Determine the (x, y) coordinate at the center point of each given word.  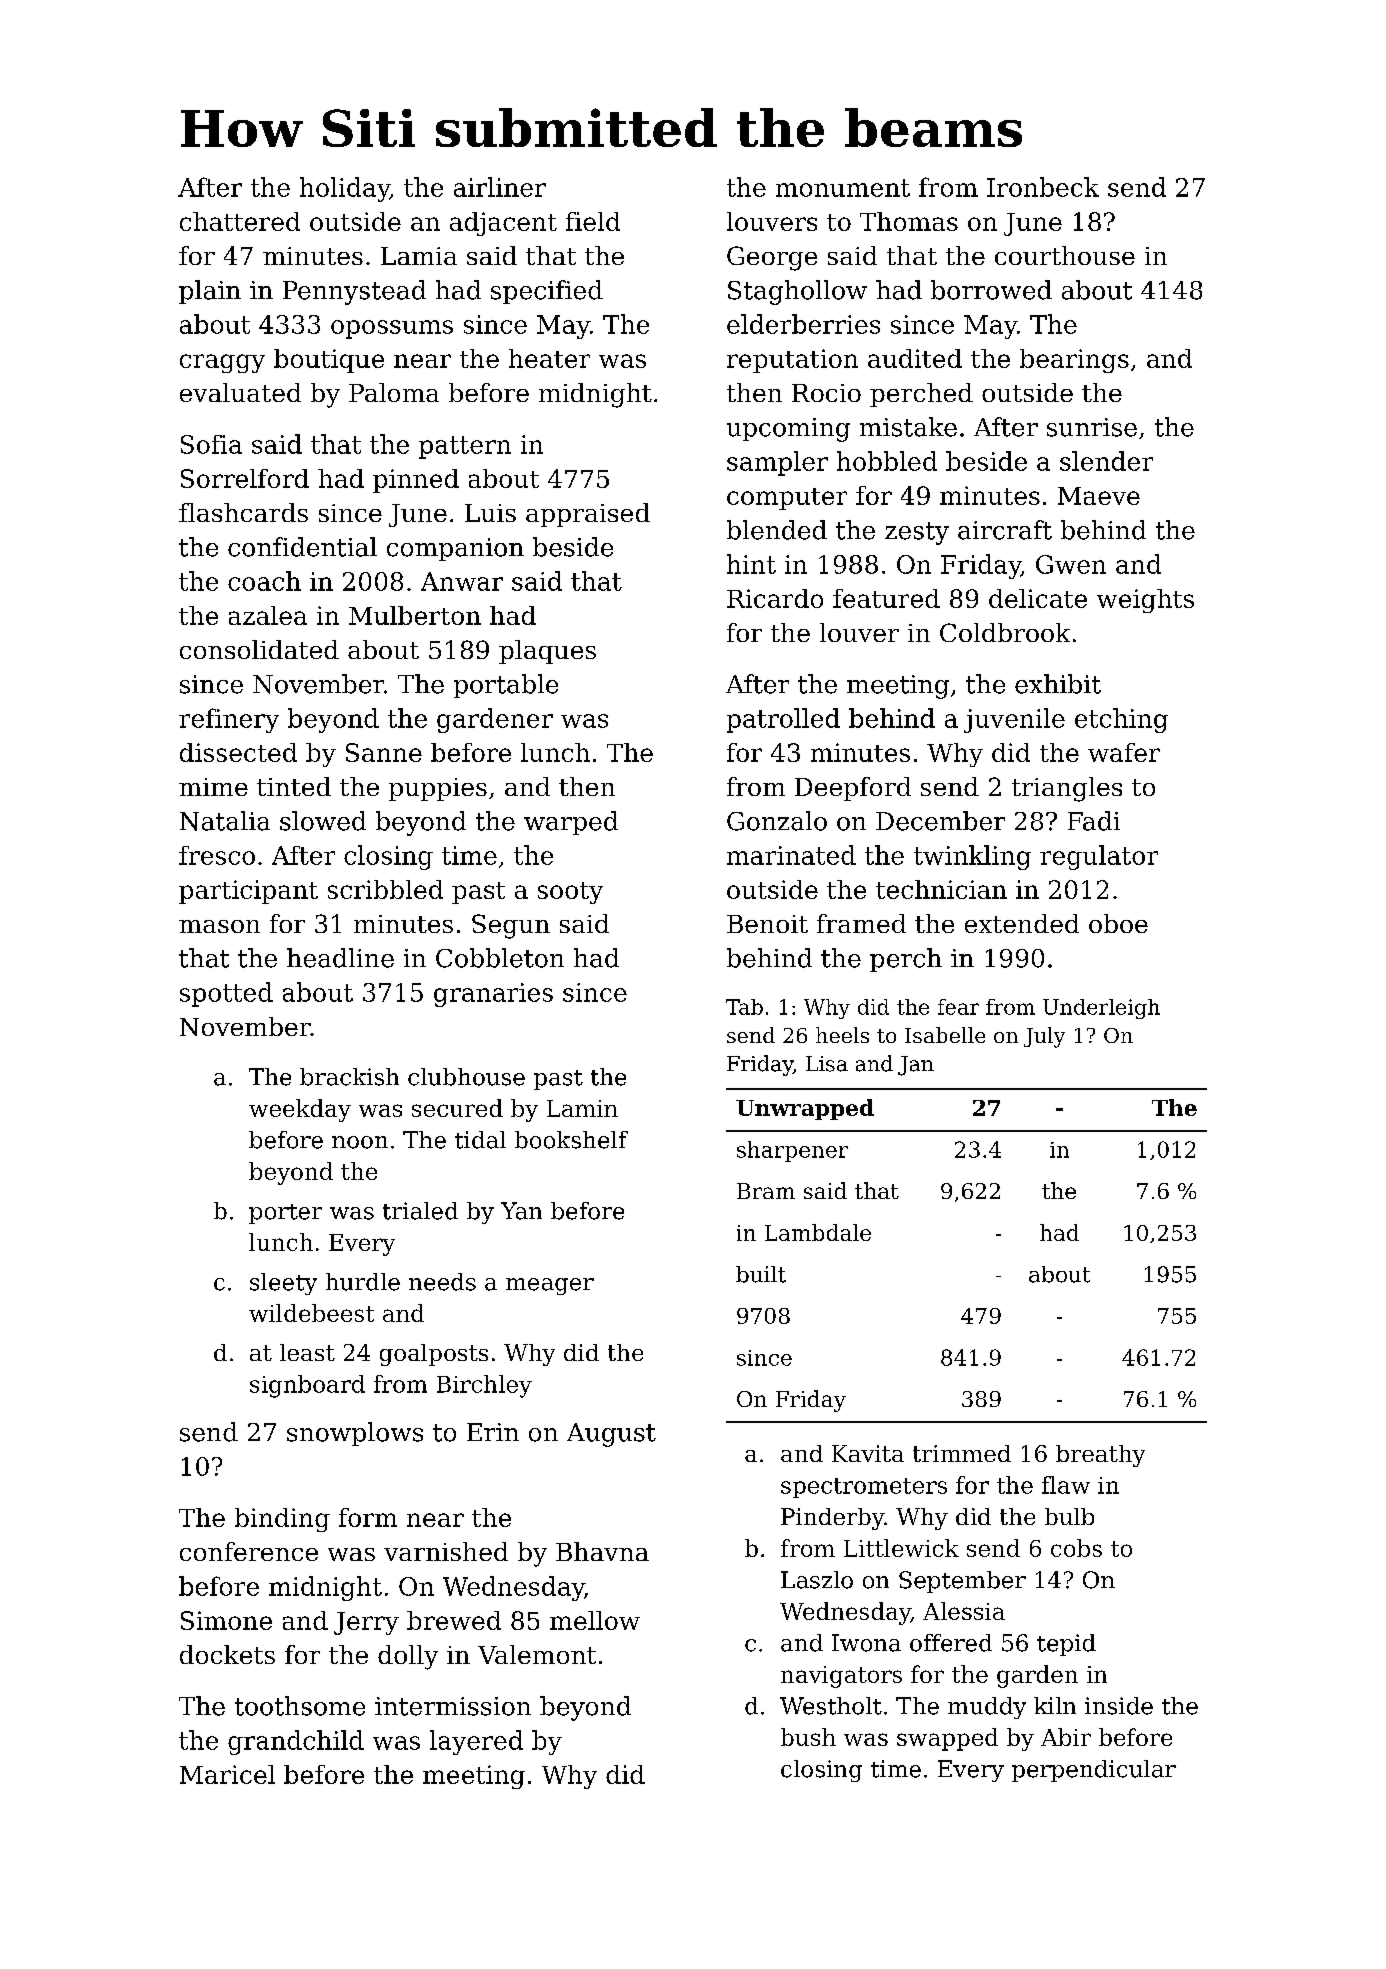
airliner (500, 187)
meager (550, 1286)
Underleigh (1101, 1009)
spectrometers (864, 1488)
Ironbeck (1043, 187)
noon (360, 1142)
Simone (226, 1620)
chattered (240, 221)
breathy (1100, 1456)
